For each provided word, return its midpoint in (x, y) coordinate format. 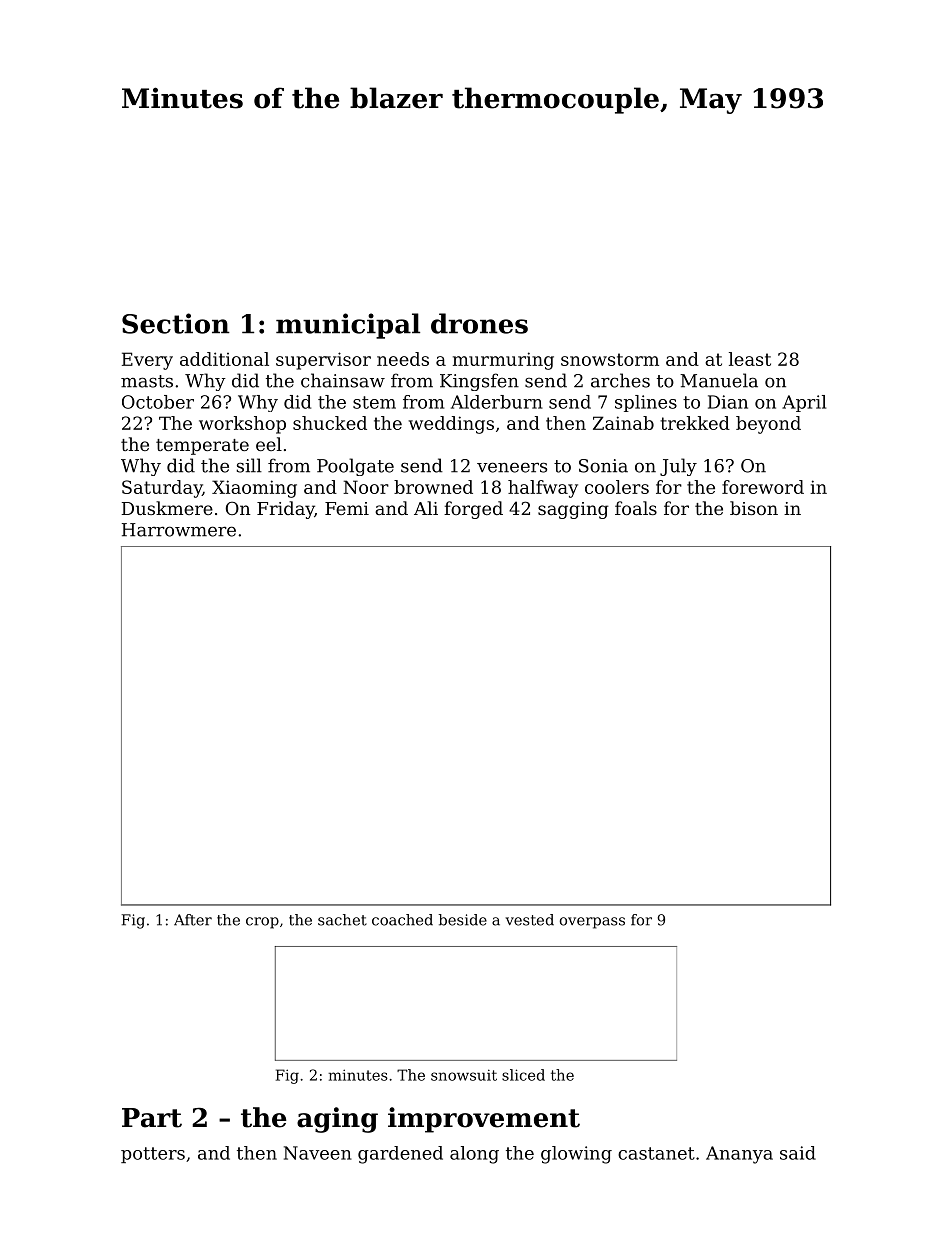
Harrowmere (179, 530)
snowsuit (464, 1075)
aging (337, 1120)
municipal (348, 326)
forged (473, 510)
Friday (286, 510)
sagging (573, 510)
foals (636, 508)
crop (262, 923)
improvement (484, 1120)
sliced (523, 1075)
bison (754, 508)
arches (620, 380)
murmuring (503, 361)
